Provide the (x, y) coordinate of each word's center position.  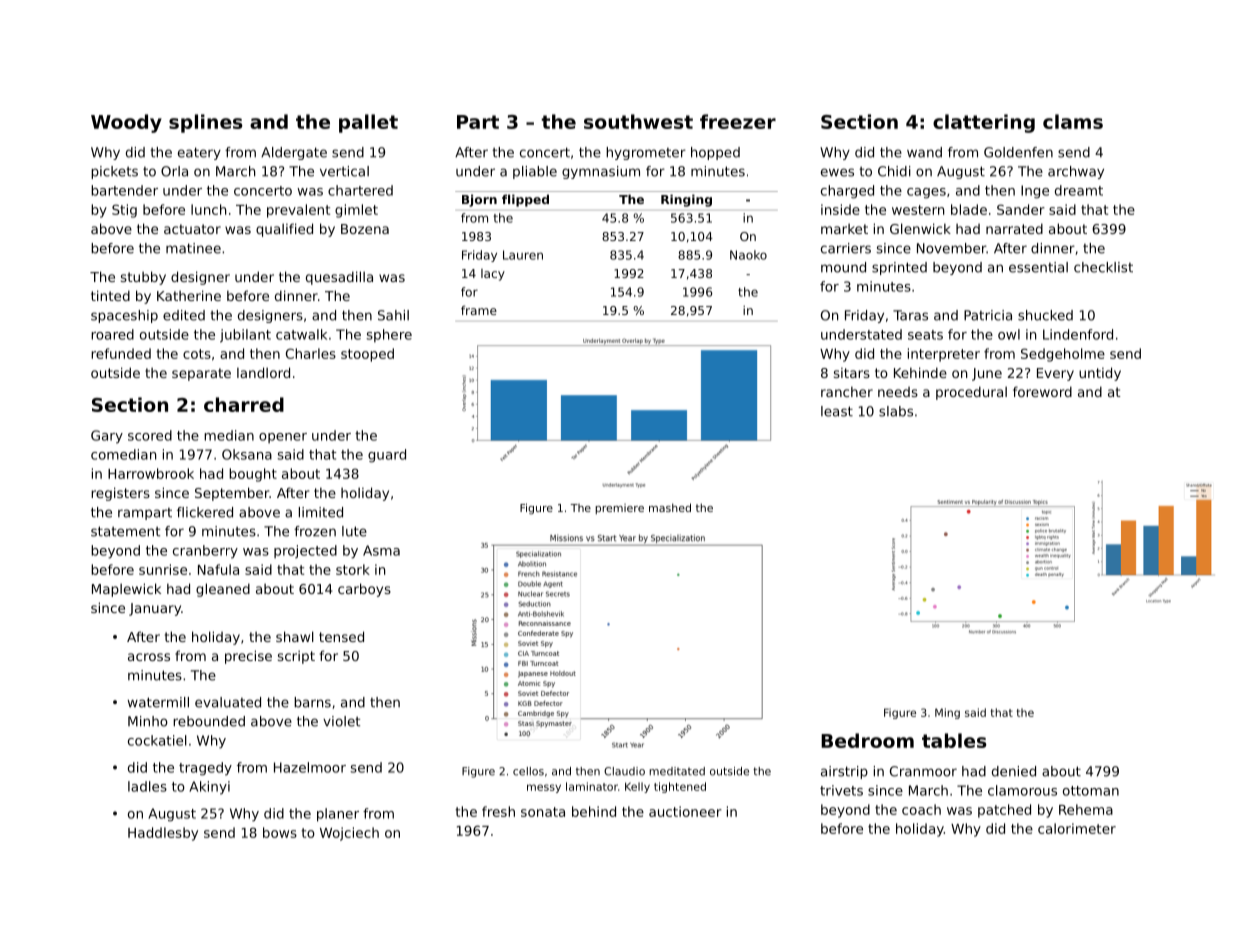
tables (954, 740)
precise (248, 657)
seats (925, 335)
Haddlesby (163, 834)
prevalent (298, 211)
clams (1073, 121)
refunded (121, 353)
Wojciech (349, 834)
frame (479, 310)
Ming (947, 713)
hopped (715, 153)
